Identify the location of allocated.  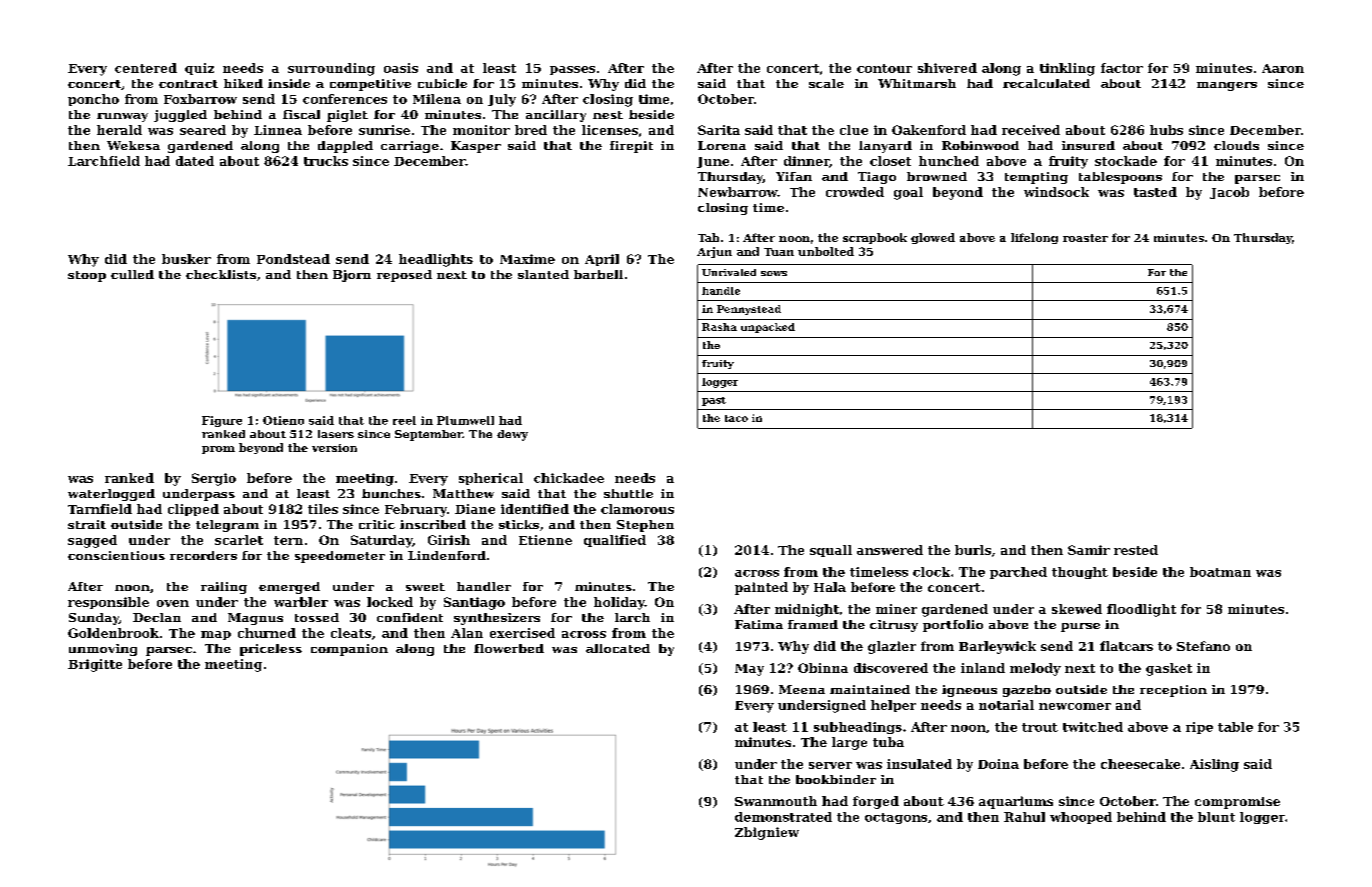
(618, 648).
